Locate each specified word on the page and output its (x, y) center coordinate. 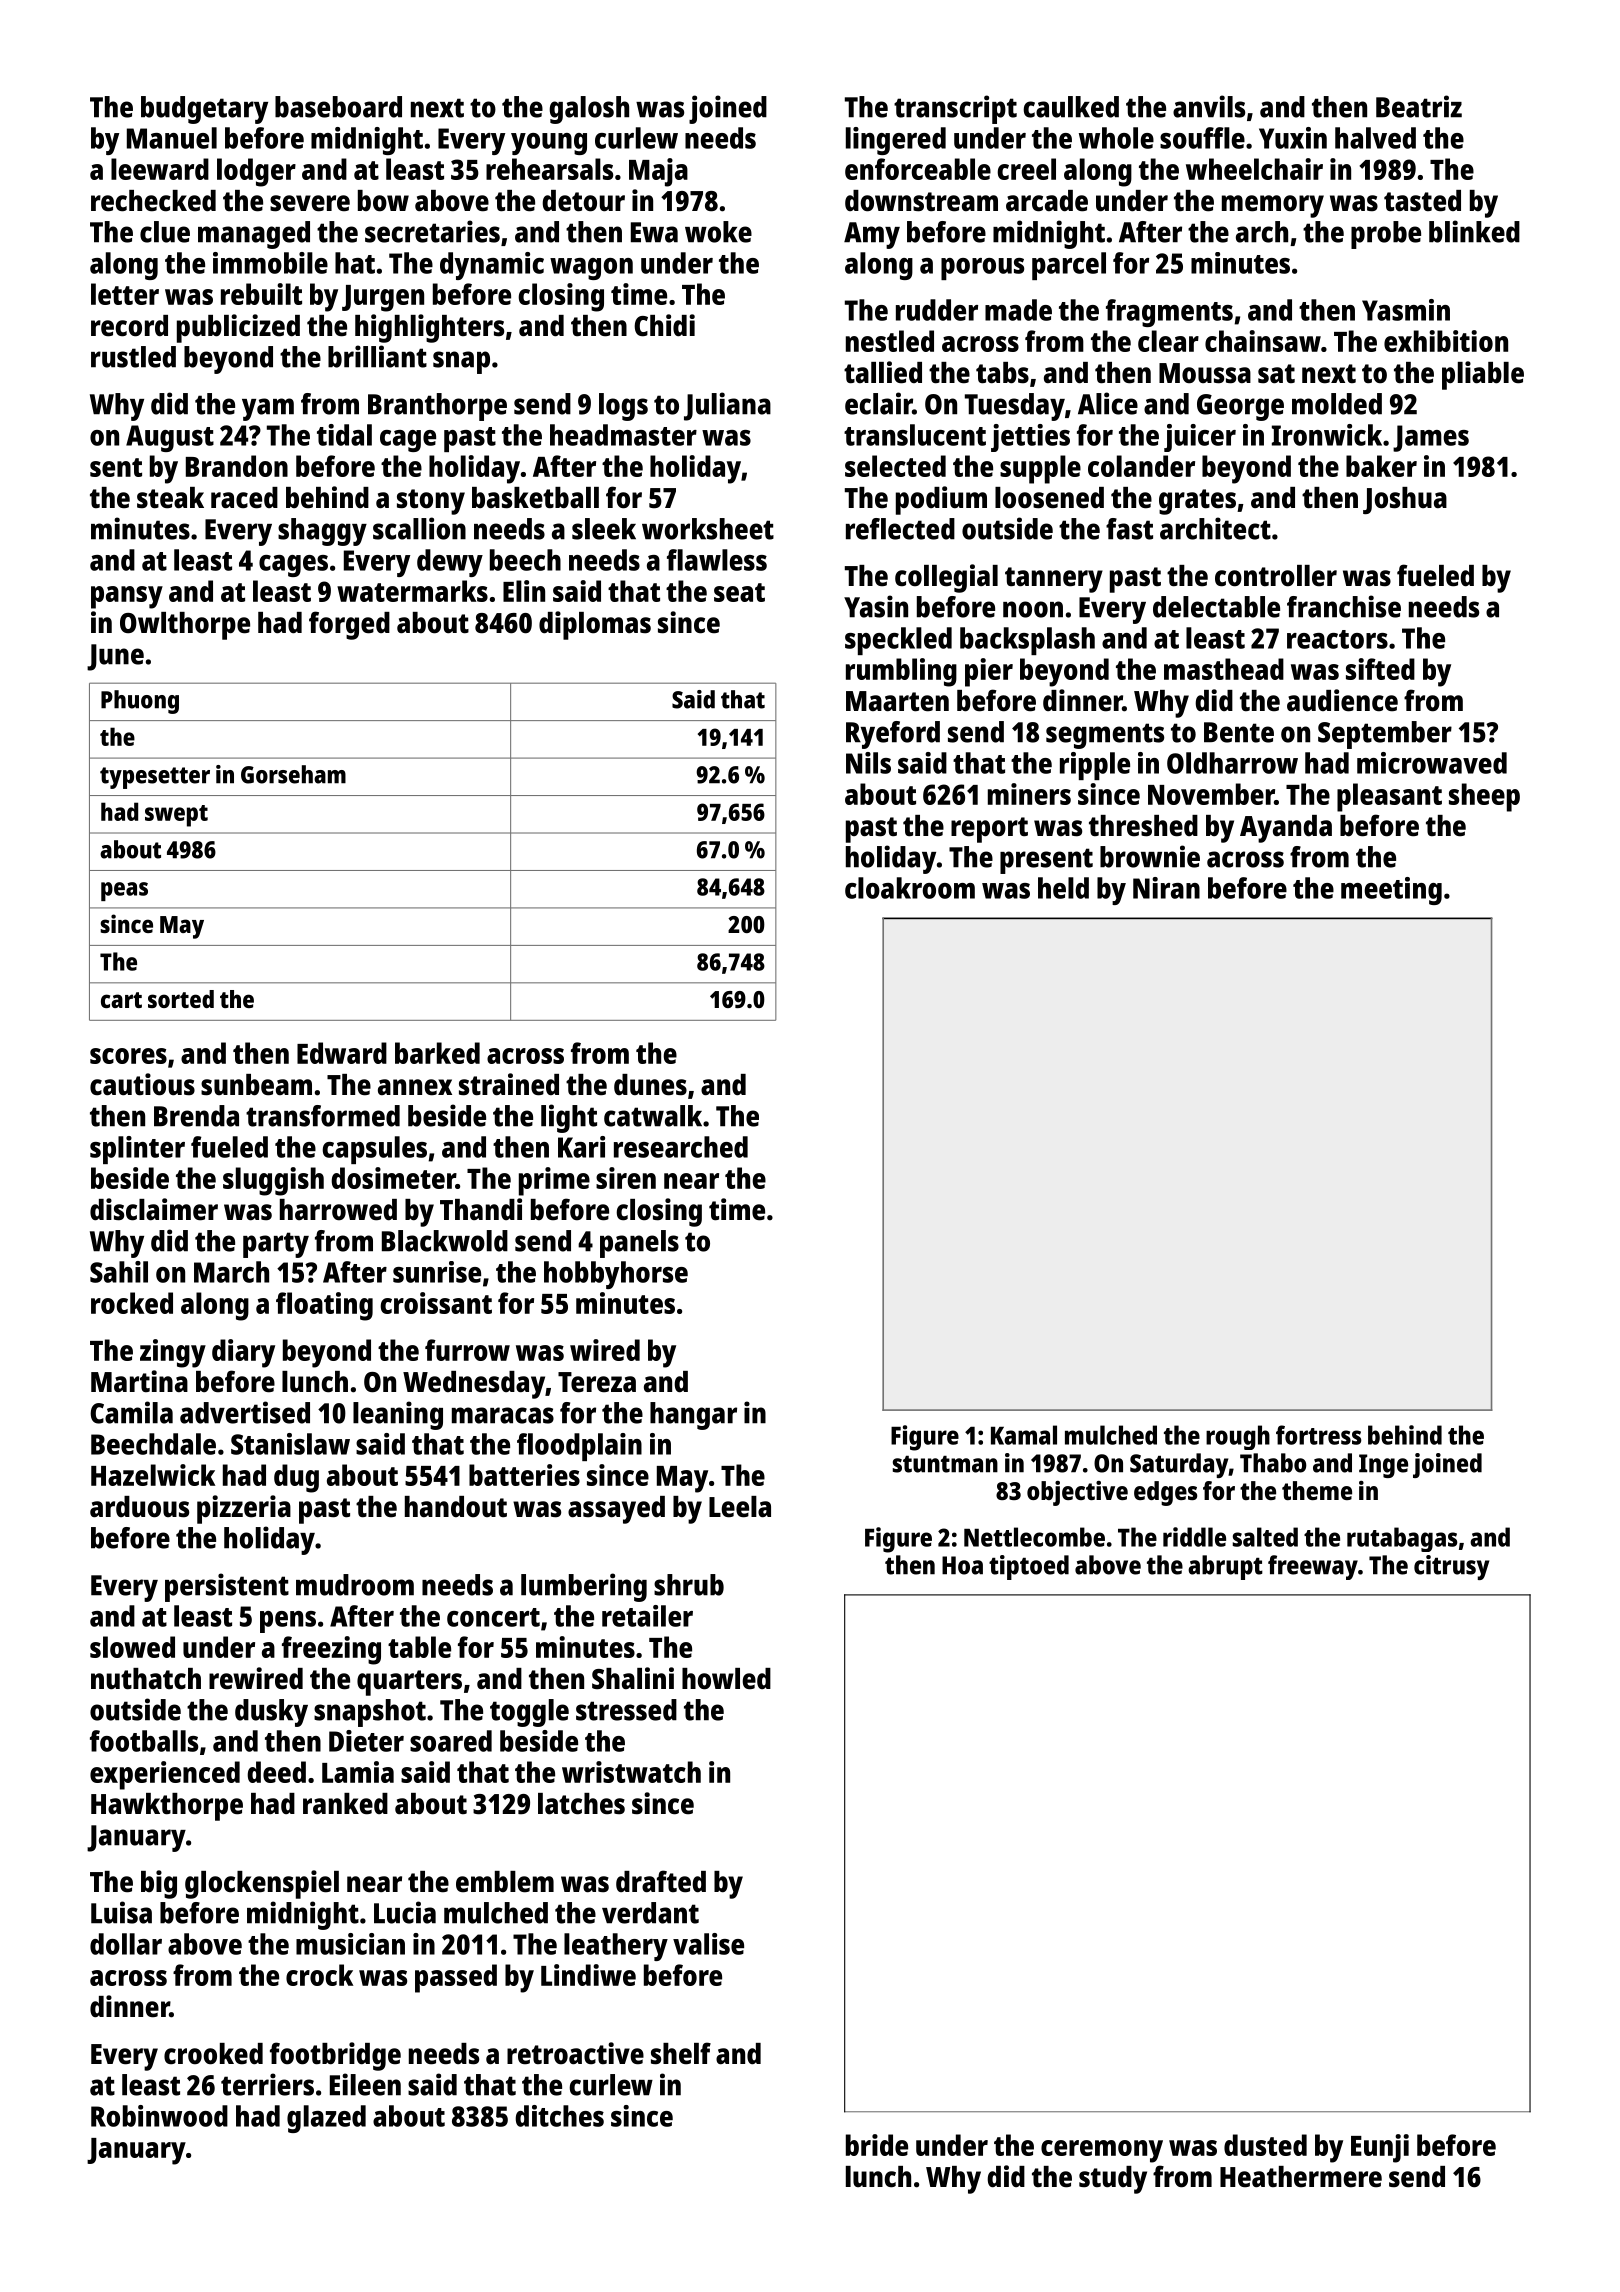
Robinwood (159, 2116)
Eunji (1380, 2148)
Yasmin (1406, 310)
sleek (604, 529)
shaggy (322, 532)
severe (310, 203)
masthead (1224, 669)
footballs (144, 1741)
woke (718, 232)
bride (877, 2145)
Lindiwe (588, 1975)
